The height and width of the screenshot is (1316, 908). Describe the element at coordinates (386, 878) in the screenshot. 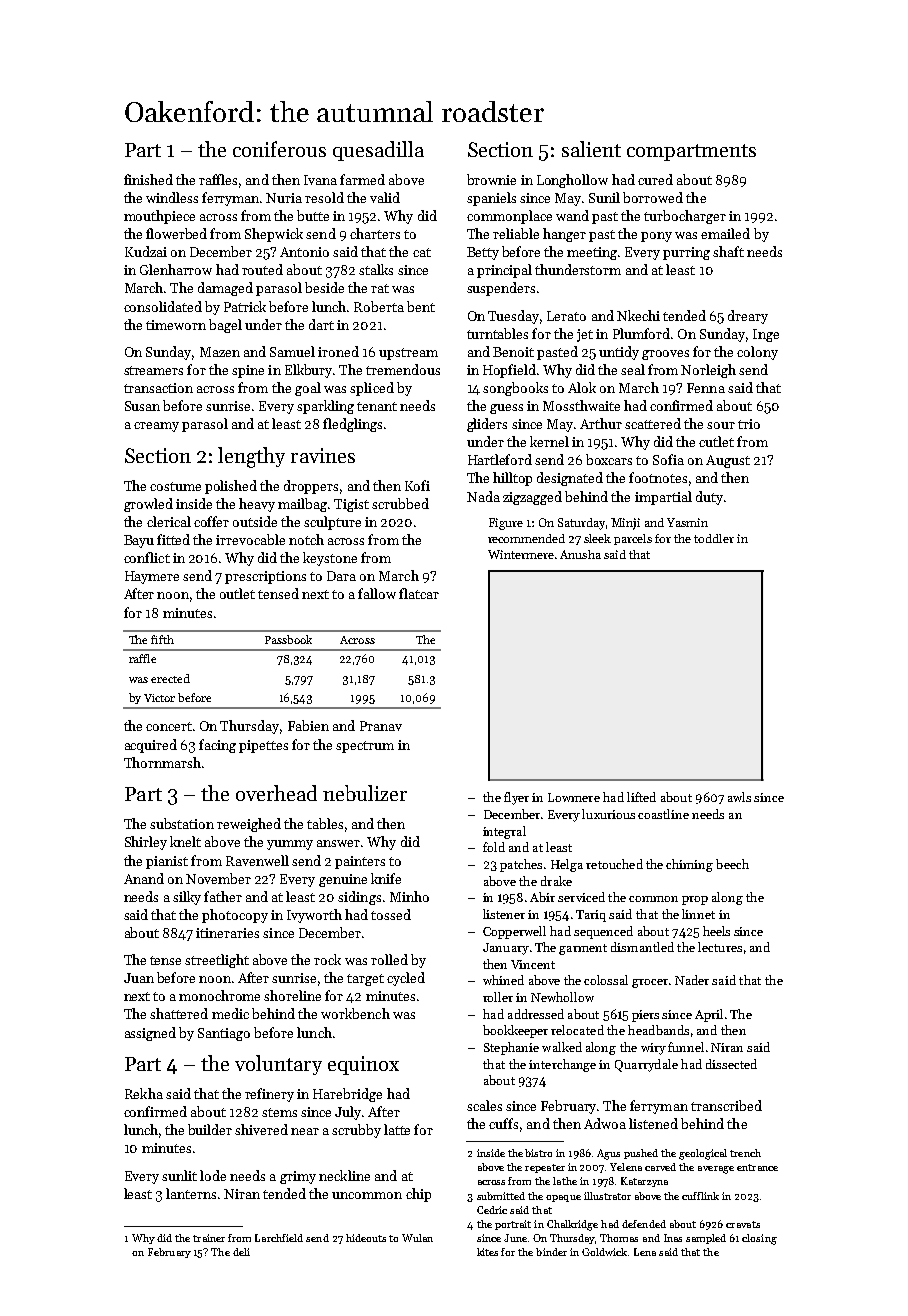

I see `knife` at that location.
